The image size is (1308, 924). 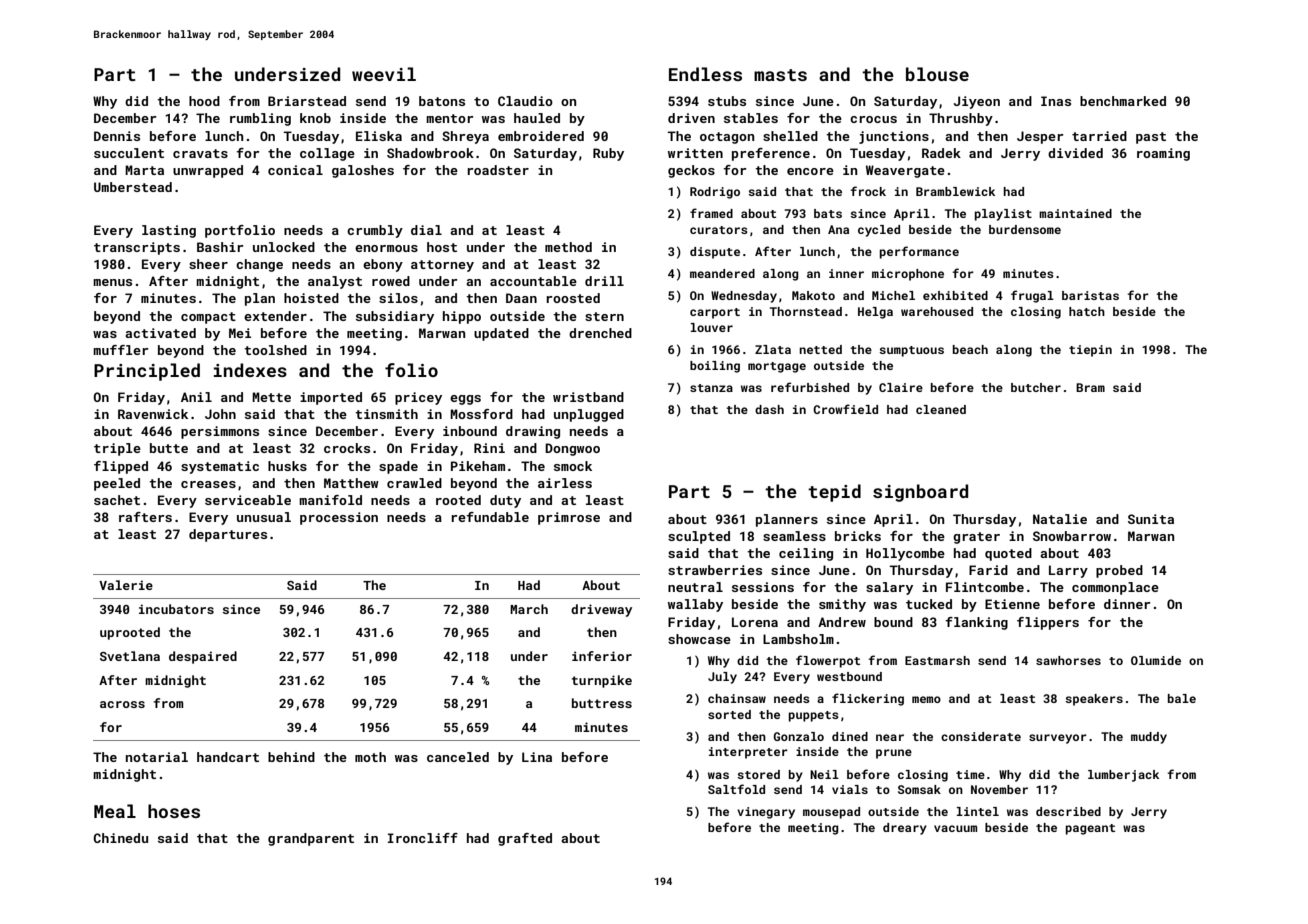 I want to click on blouse, so click(x=937, y=74).
